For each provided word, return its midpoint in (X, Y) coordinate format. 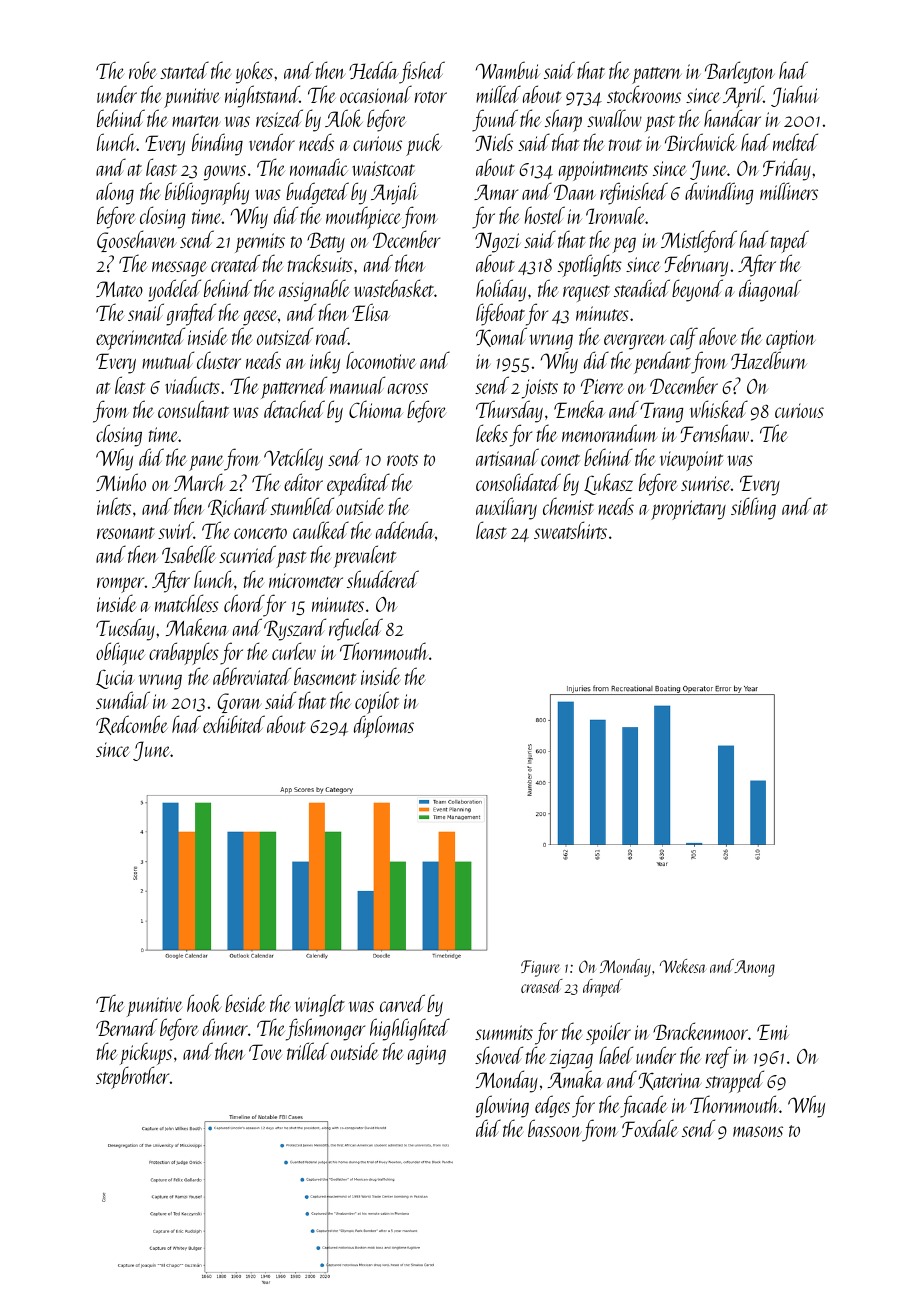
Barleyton (740, 72)
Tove (265, 1052)
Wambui (508, 70)
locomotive (381, 360)
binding (217, 144)
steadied (642, 288)
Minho (121, 482)
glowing (502, 1106)
